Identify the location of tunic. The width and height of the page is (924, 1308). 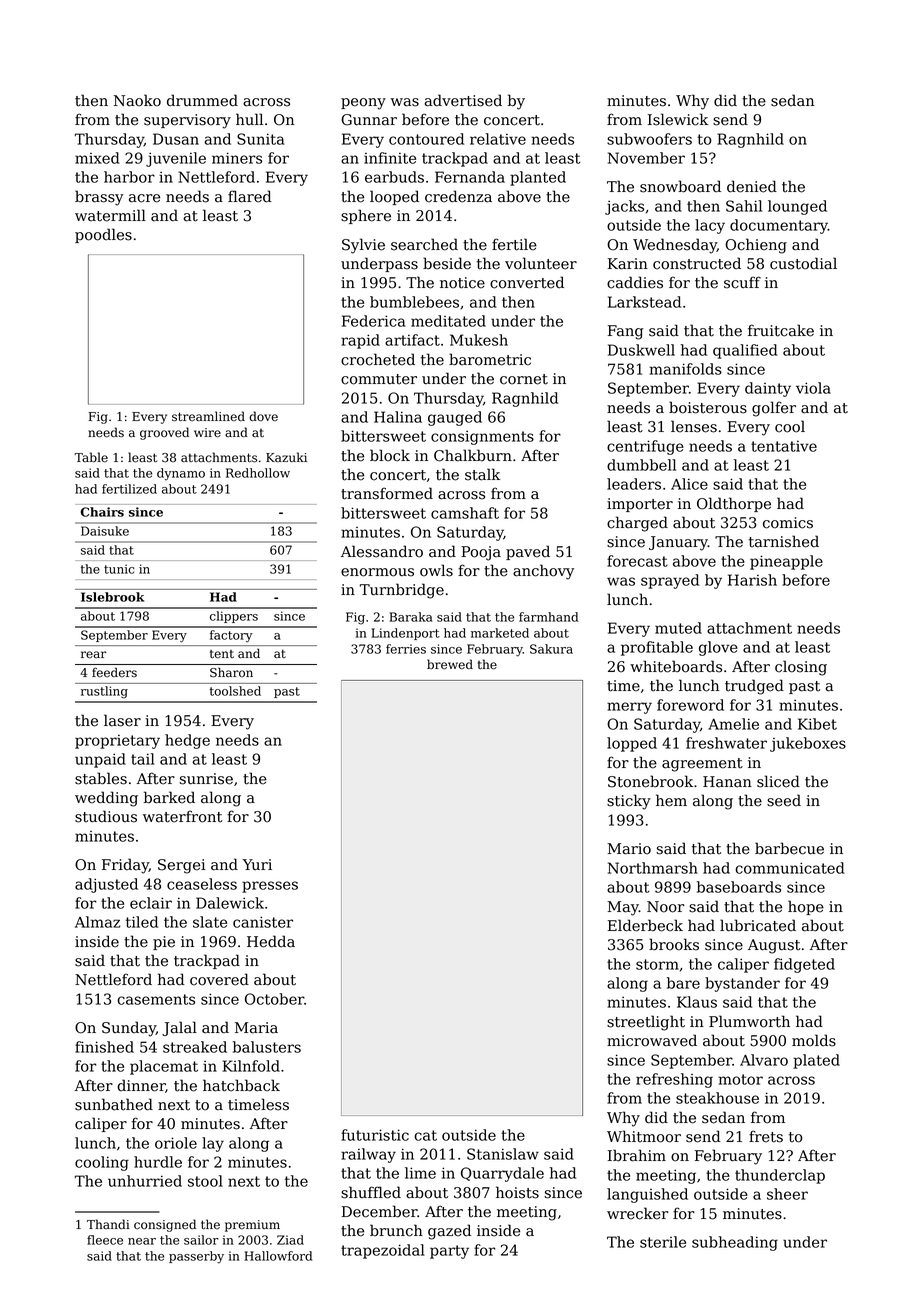
(119, 569).
